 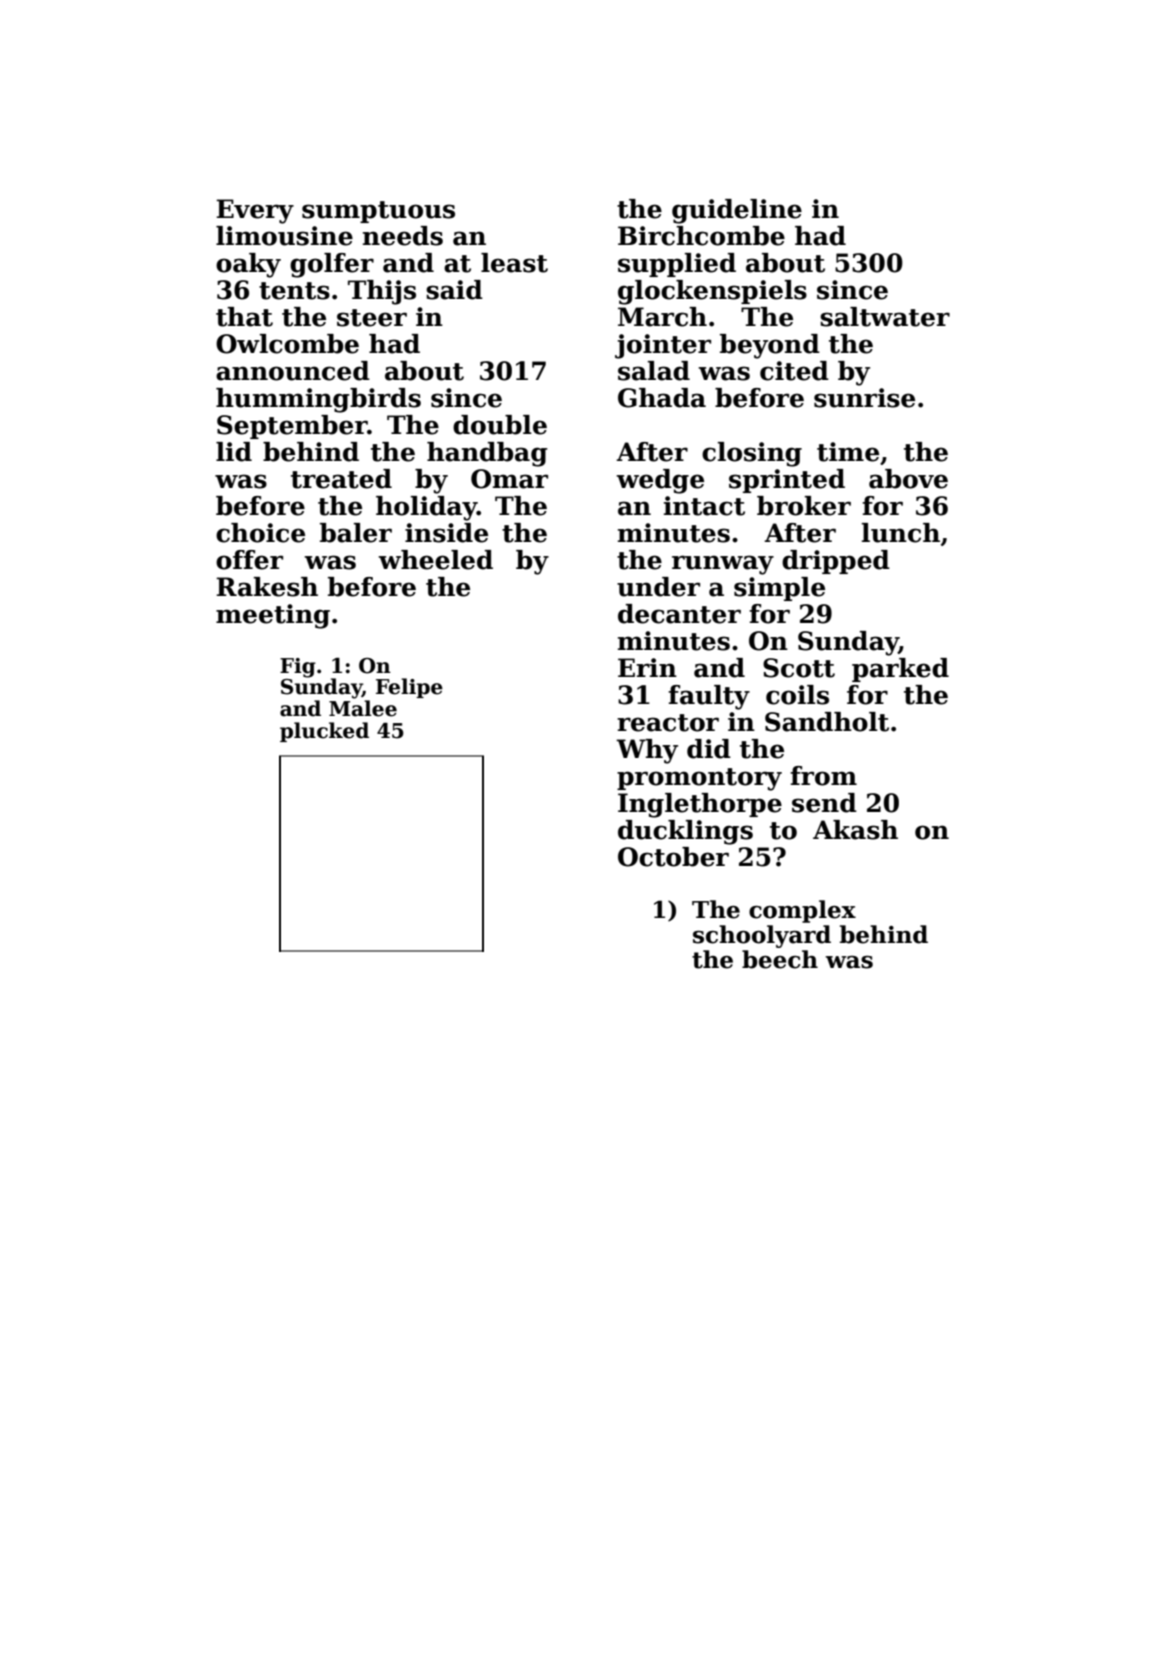 What do you see at coordinates (298, 668) in the document?
I see `Fig` at bounding box center [298, 668].
